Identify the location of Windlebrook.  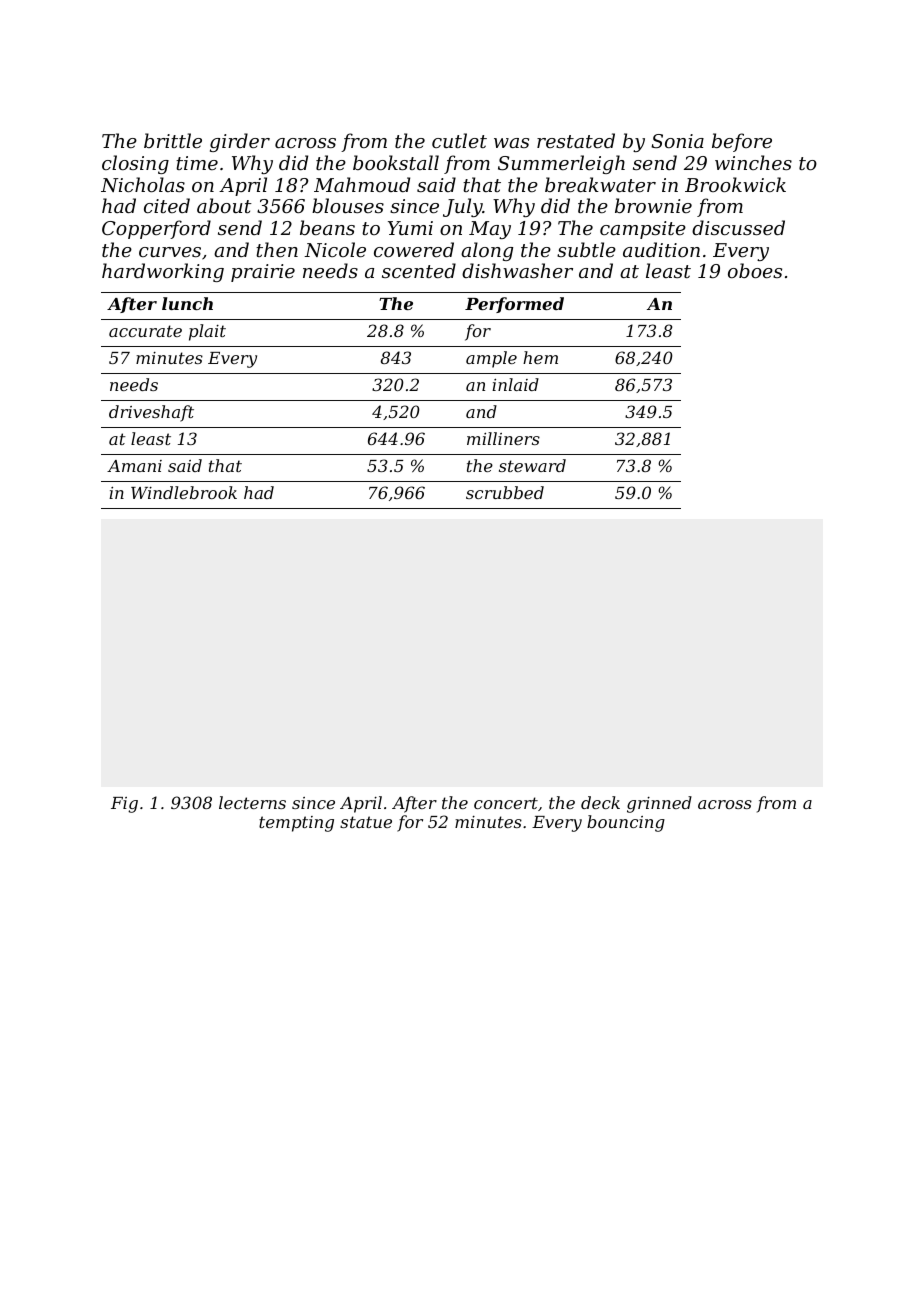
(184, 492).
